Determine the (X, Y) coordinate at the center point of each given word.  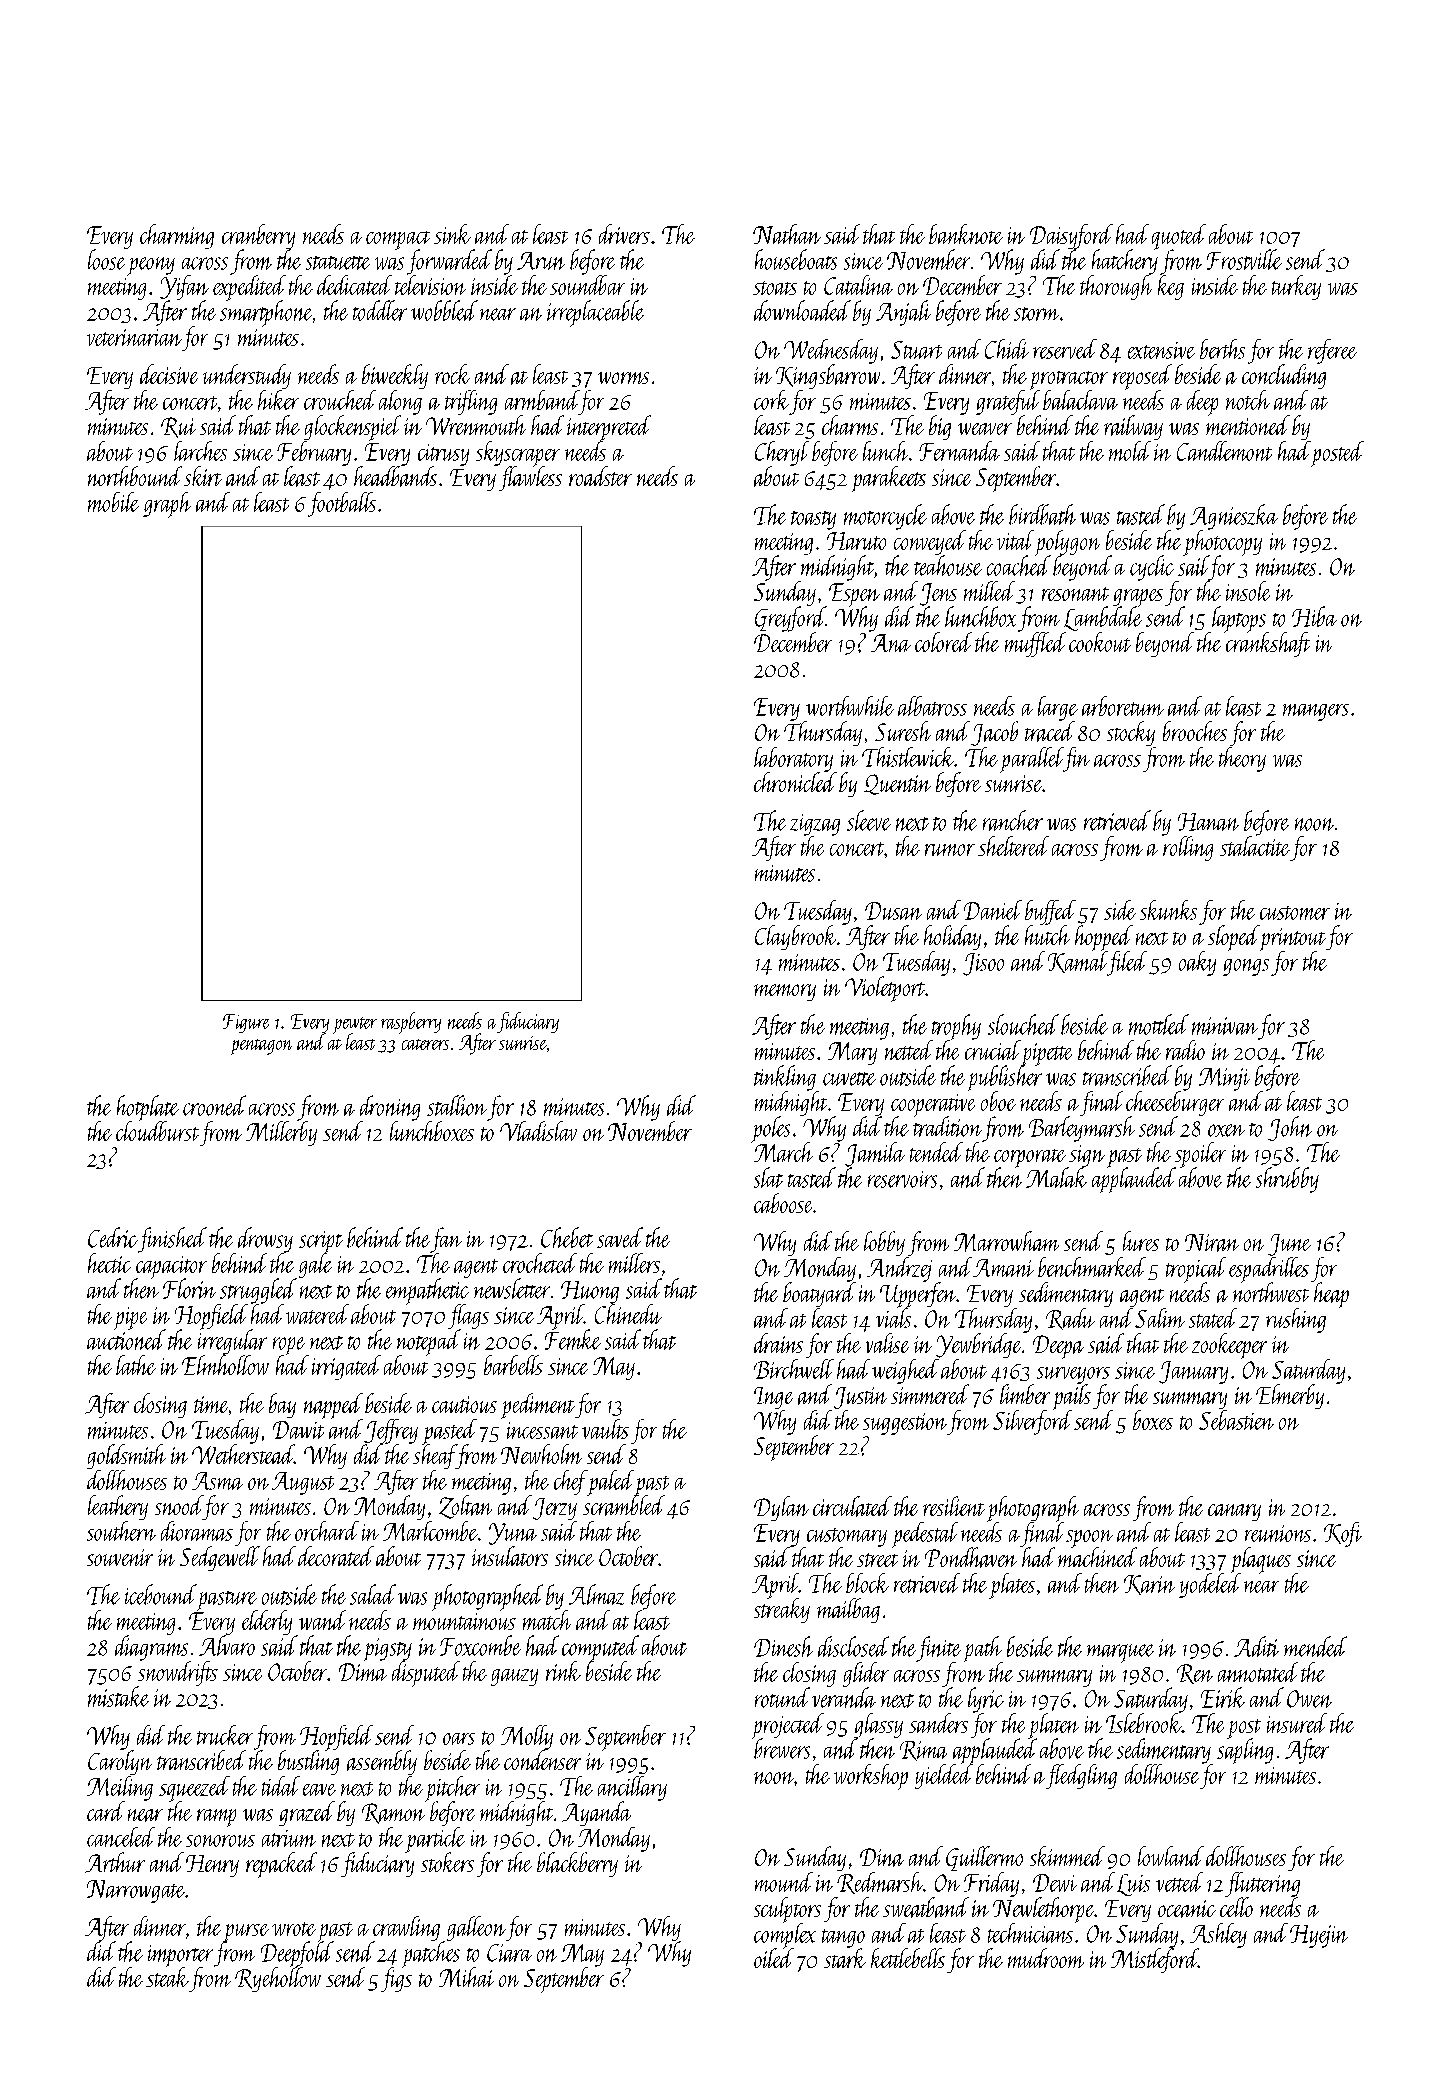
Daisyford (1071, 236)
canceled (121, 1837)
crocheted (540, 1263)
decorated (336, 1556)
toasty (813, 520)
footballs (342, 504)
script (321, 1242)
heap (1331, 1295)
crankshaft (1267, 644)
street (877, 1560)
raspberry (411, 1023)
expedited (249, 288)
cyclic (1152, 568)
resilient (954, 1506)
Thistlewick (908, 757)
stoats (775, 288)
